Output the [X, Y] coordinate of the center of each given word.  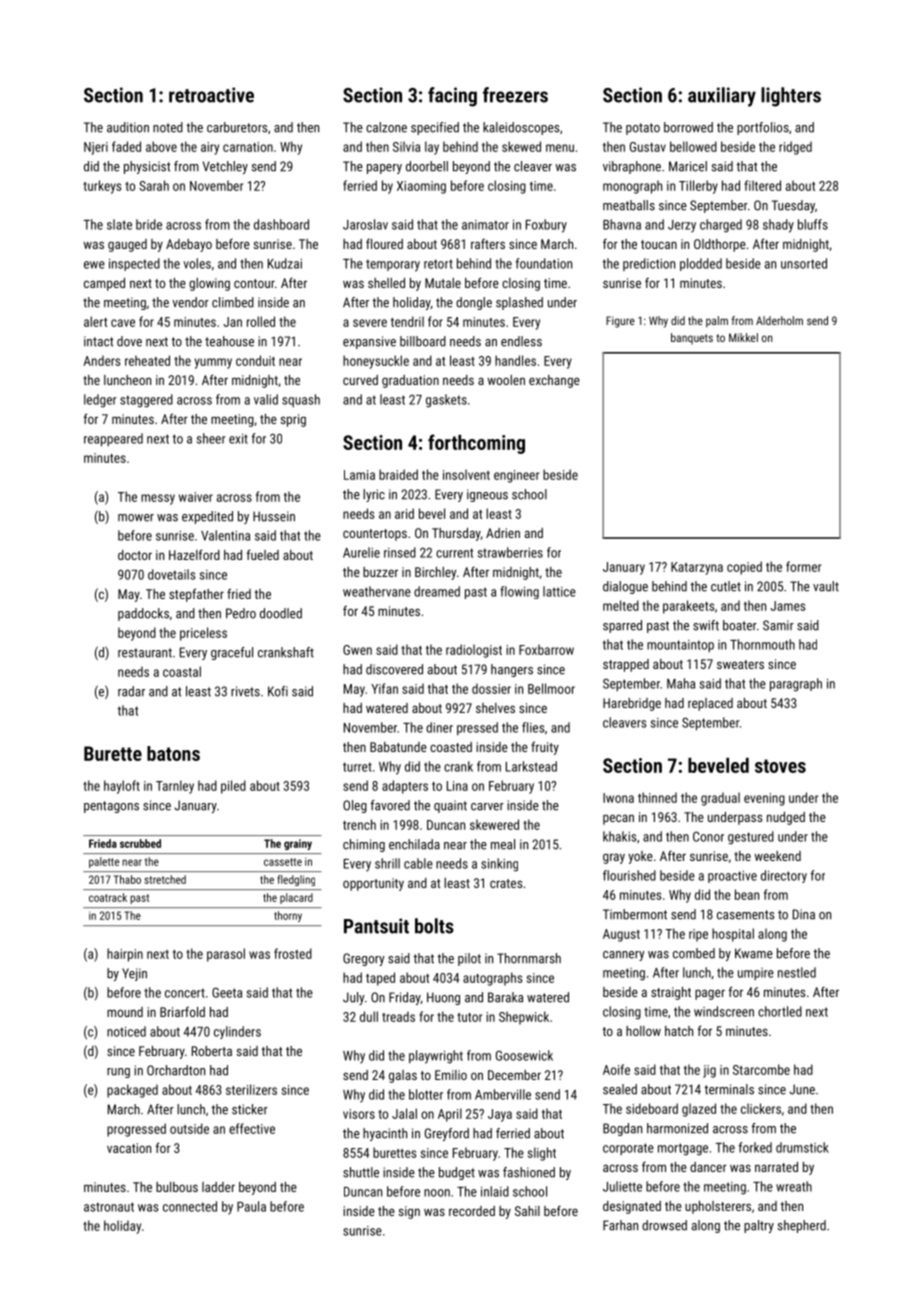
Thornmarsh [529, 958]
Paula [251, 1206]
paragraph [796, 685]
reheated [147, 360]
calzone [386, 127]
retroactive [211, 95]
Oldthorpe [720, 245]
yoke [640, 857]
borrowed [688, 127]
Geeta [227, 992]
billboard [423, 341]
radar [131, 691]
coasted [451, 747]
